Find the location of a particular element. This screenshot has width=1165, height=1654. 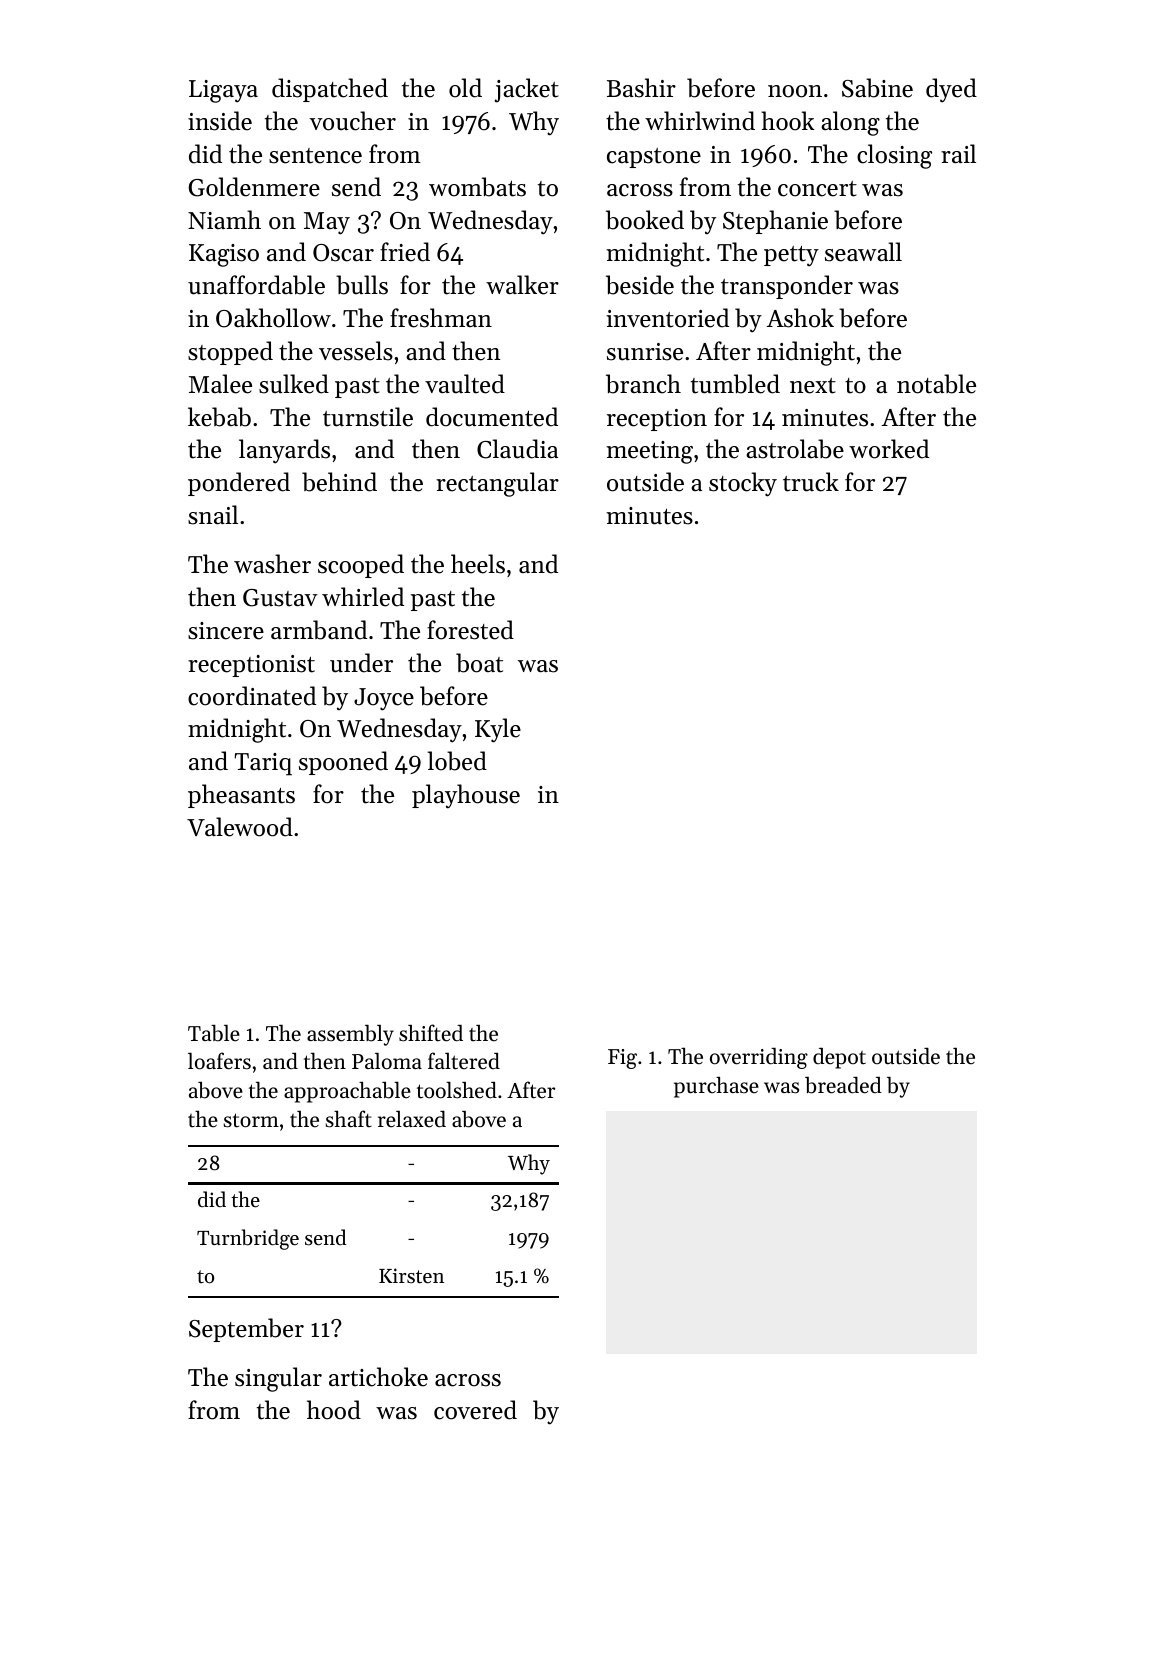

beside is located at coordinates (640, 285).
